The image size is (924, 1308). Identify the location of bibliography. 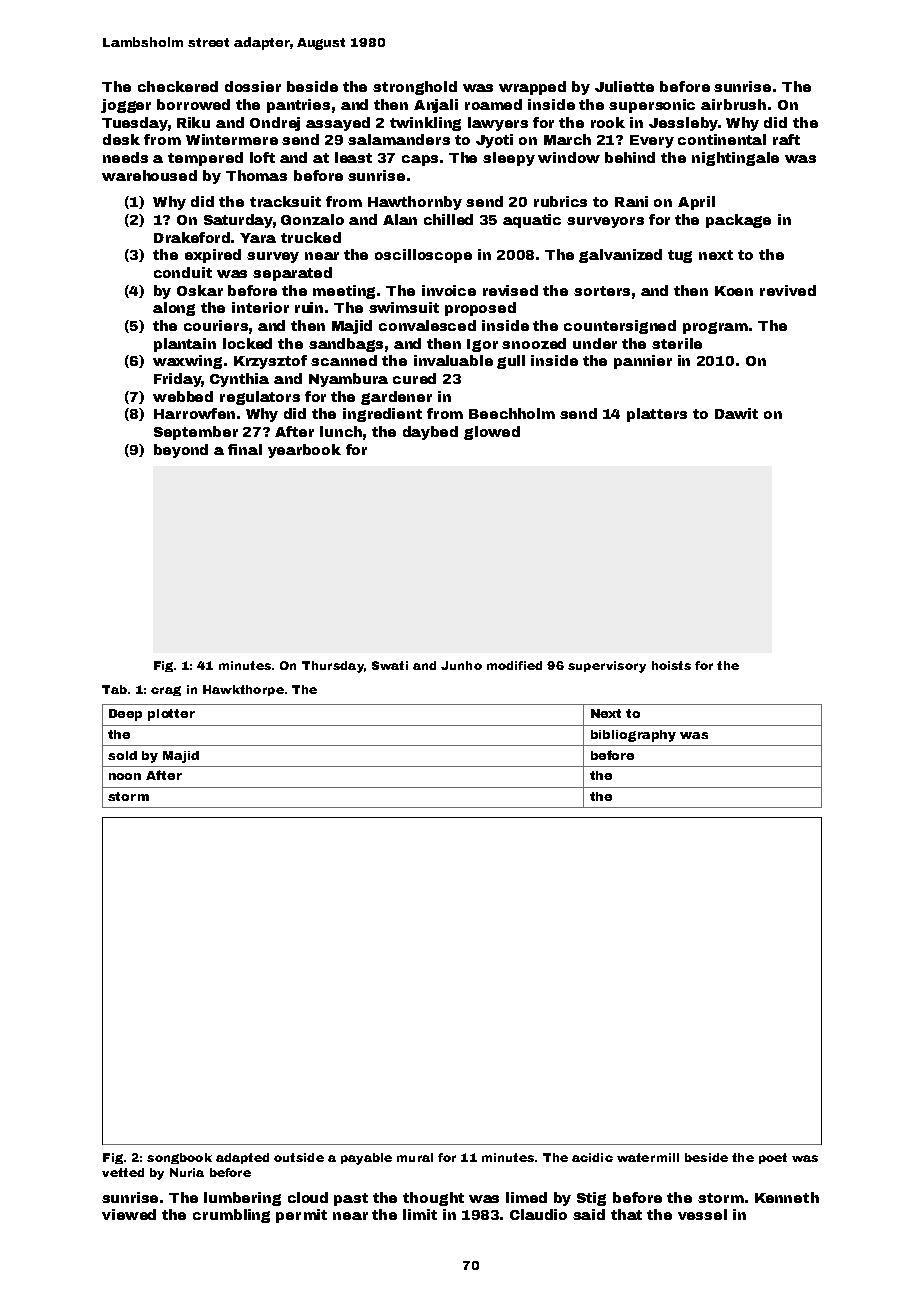
(633, 736).
